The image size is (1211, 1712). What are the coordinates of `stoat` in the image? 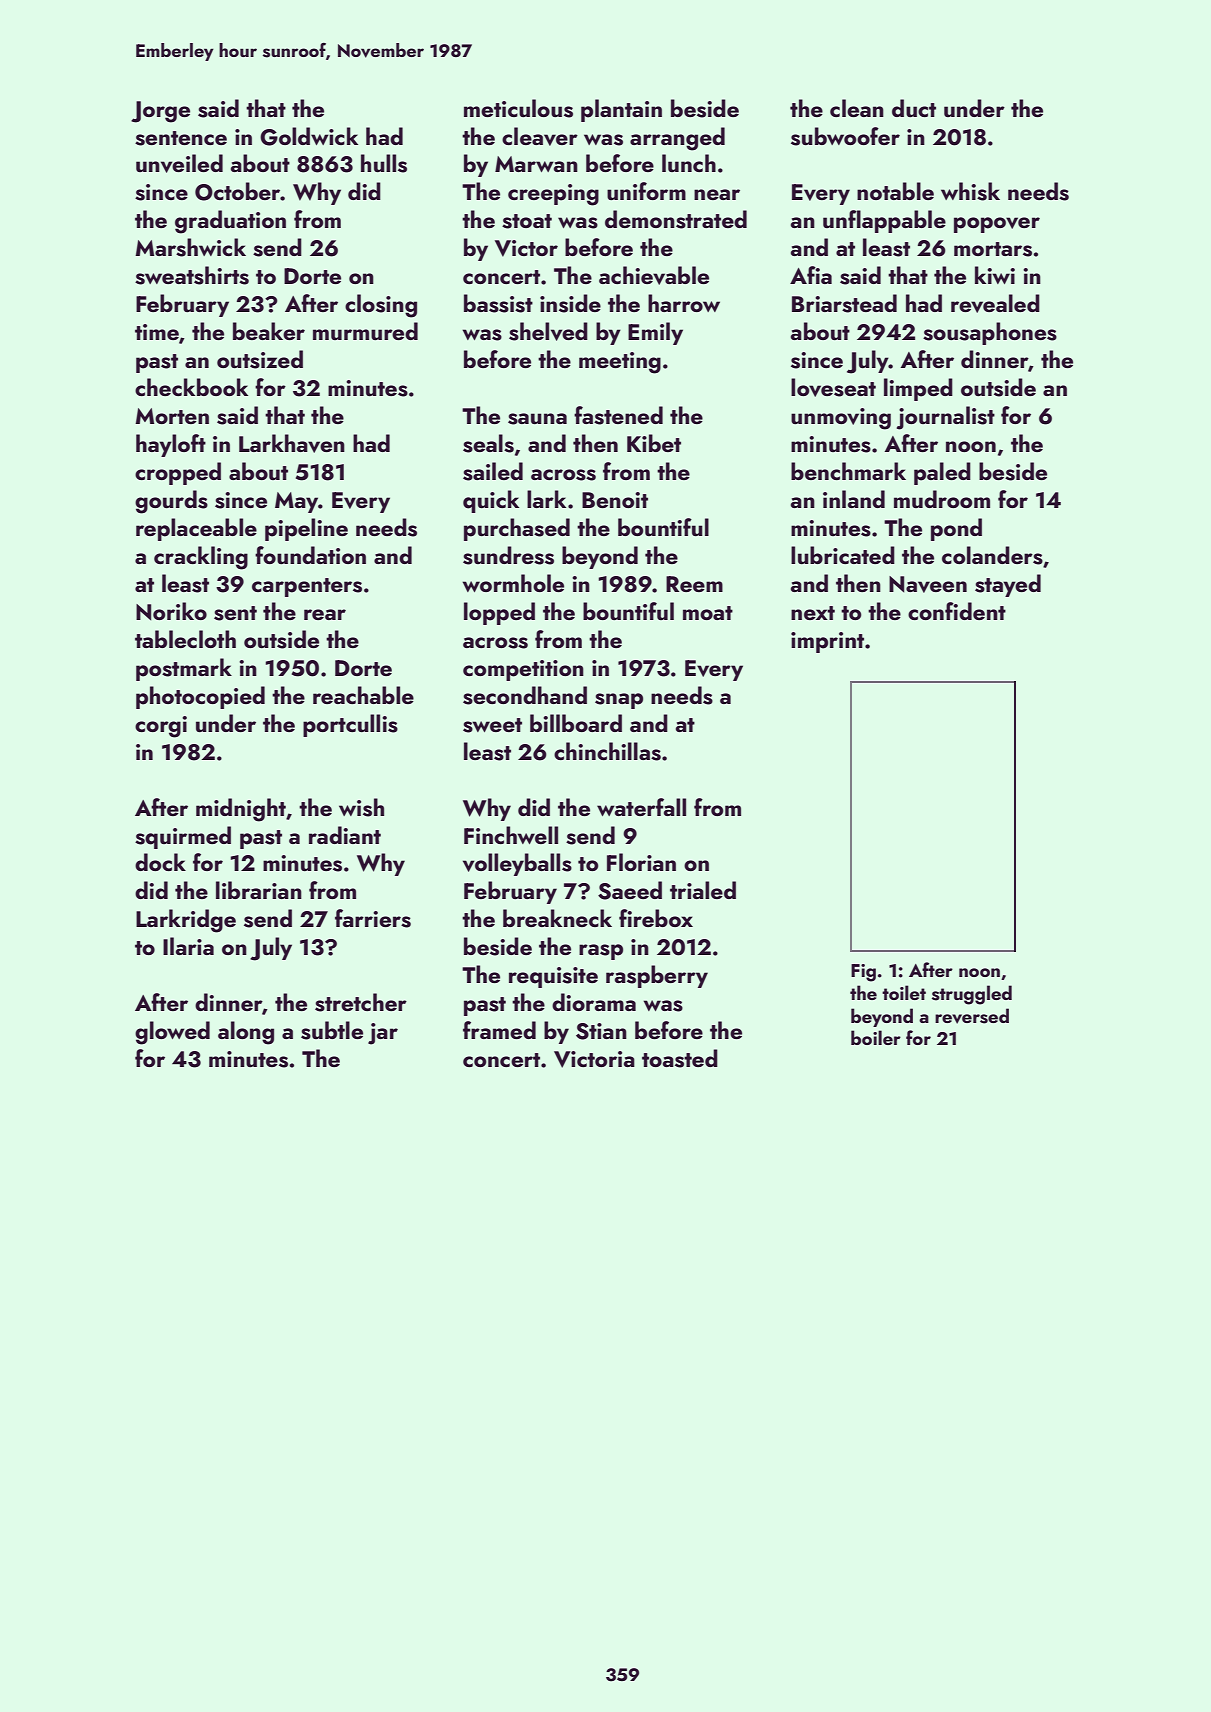 It's located at (527, 221).
